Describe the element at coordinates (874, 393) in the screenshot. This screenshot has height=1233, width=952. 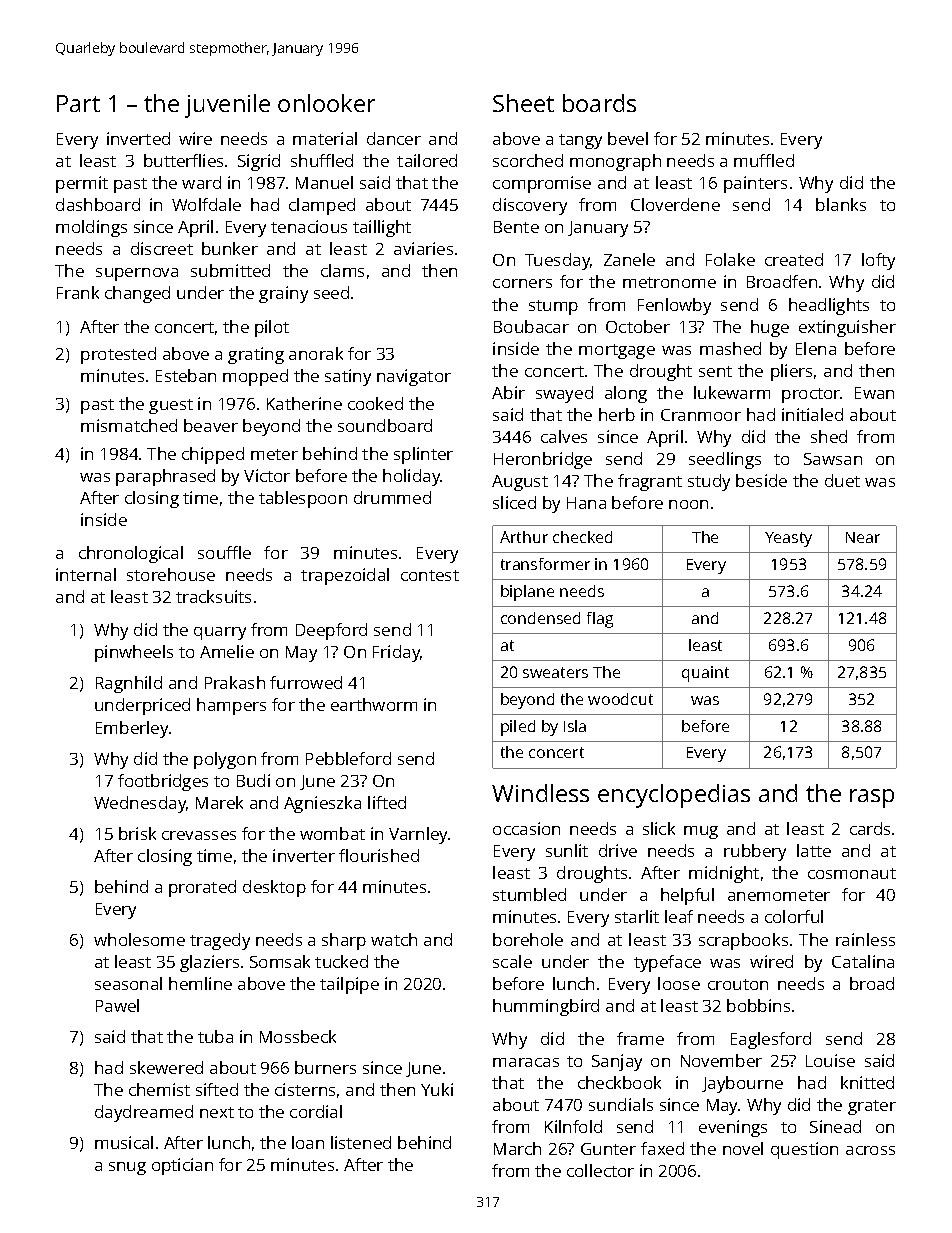
I see `Ewan` at that location.
